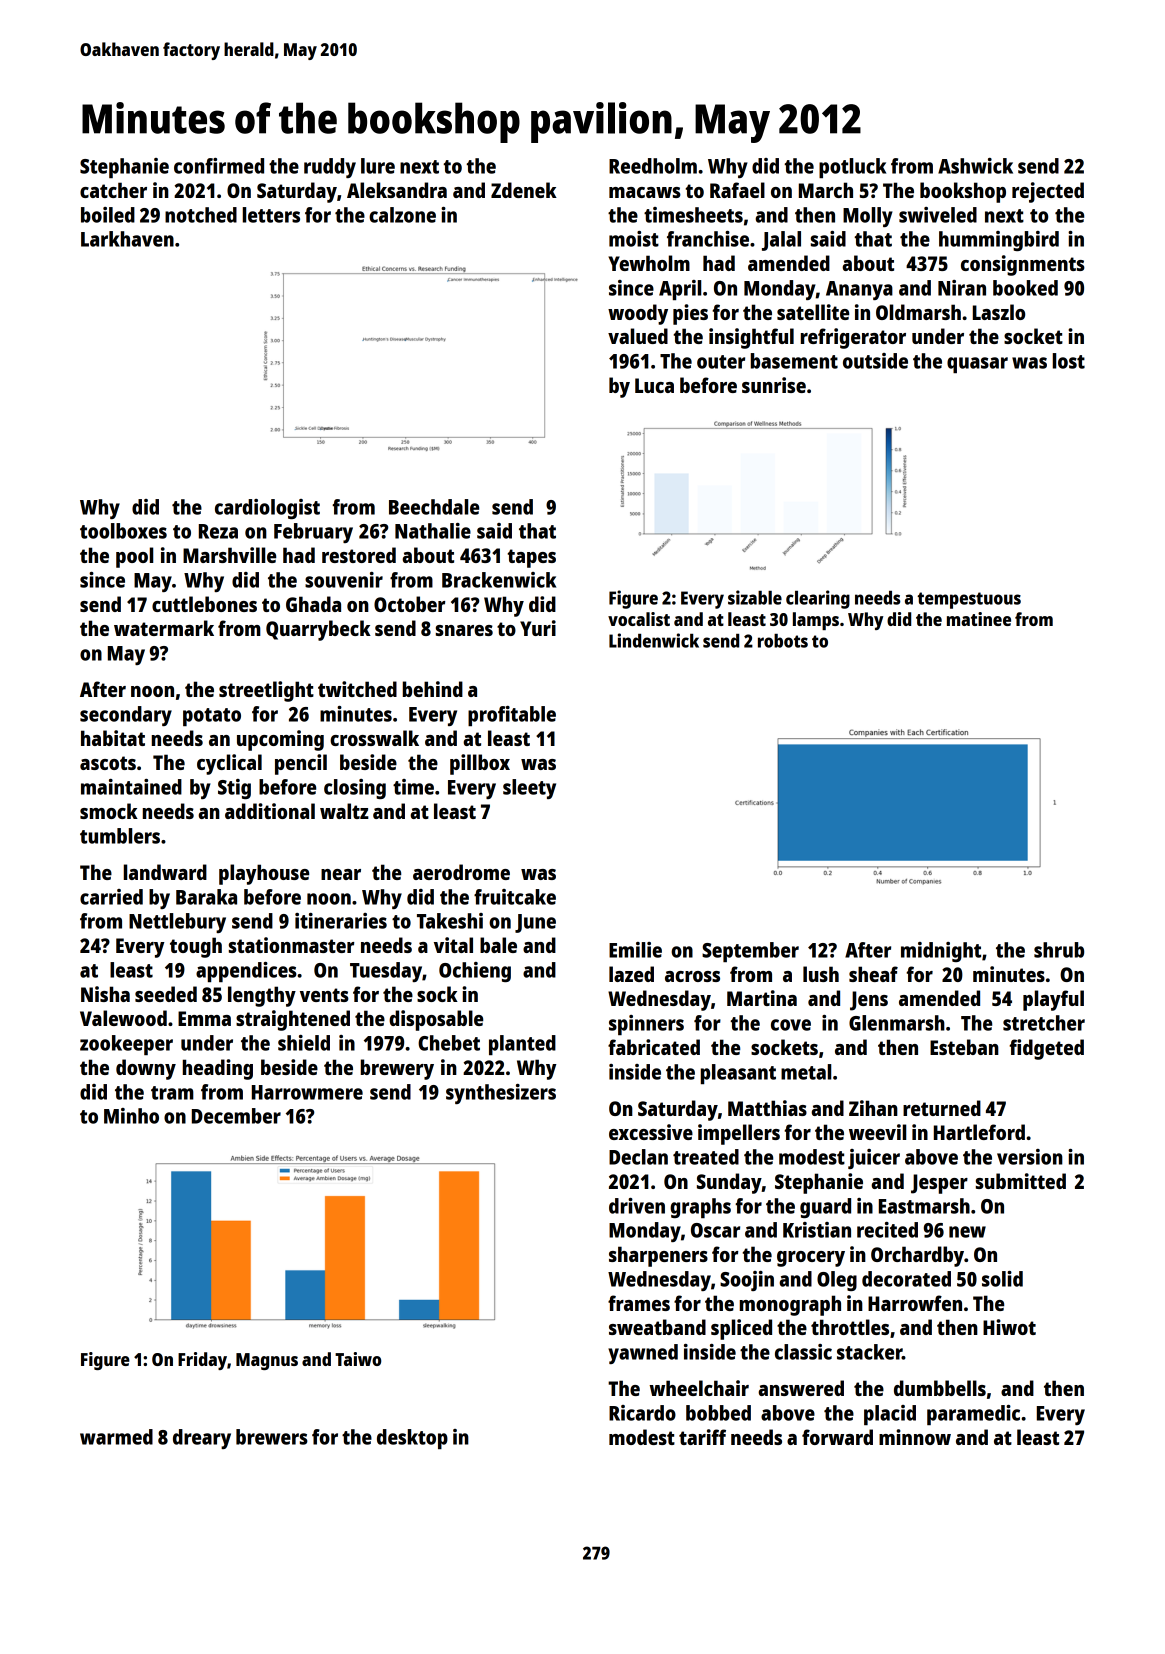 The width and height of the screenshot is (1165, 1654). Describe the element at coordinates (515, 897) in the screenshot. I see `fruitcake` at that location.
